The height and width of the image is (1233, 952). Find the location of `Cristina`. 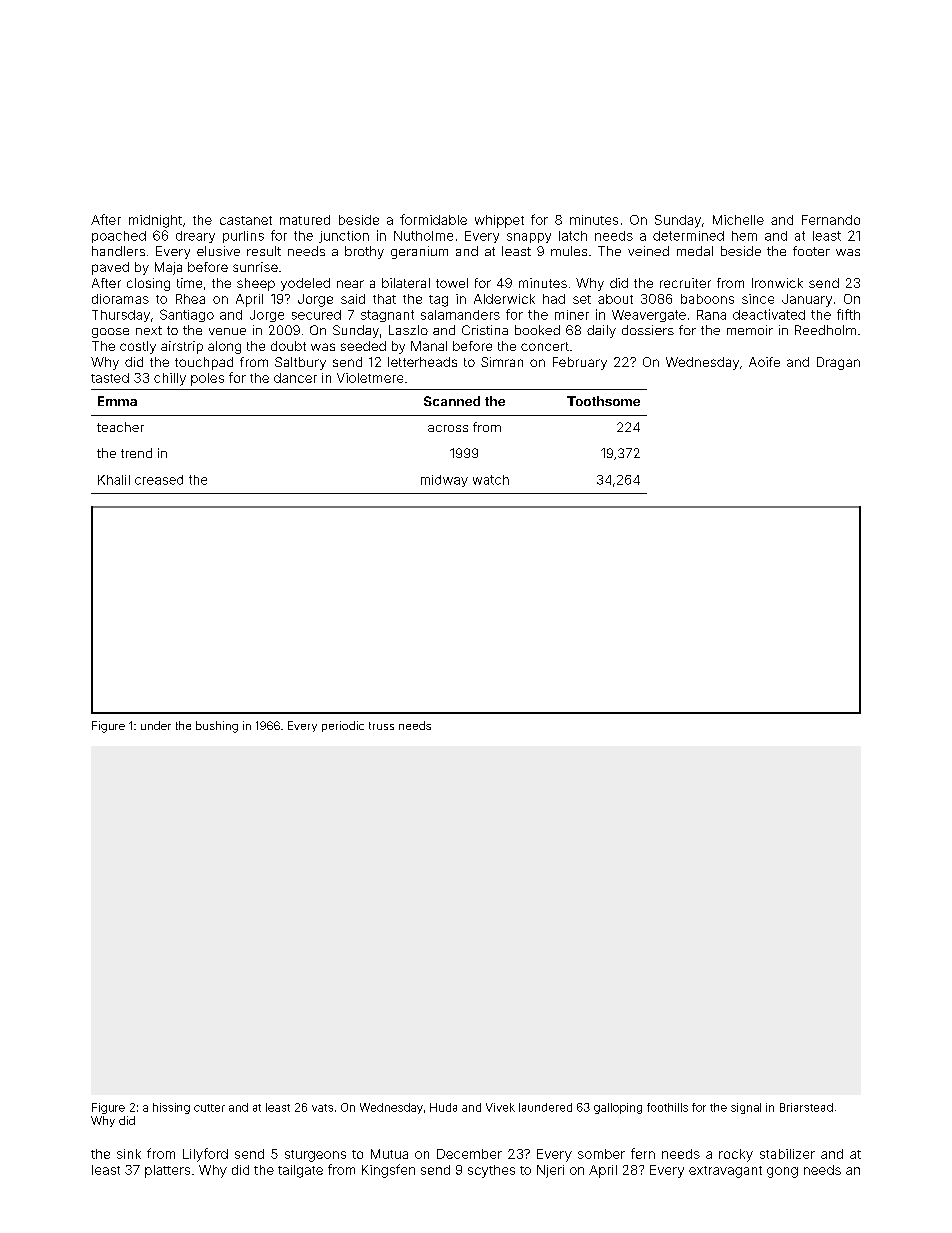

Cristina is located at coordinates (485, 330).
